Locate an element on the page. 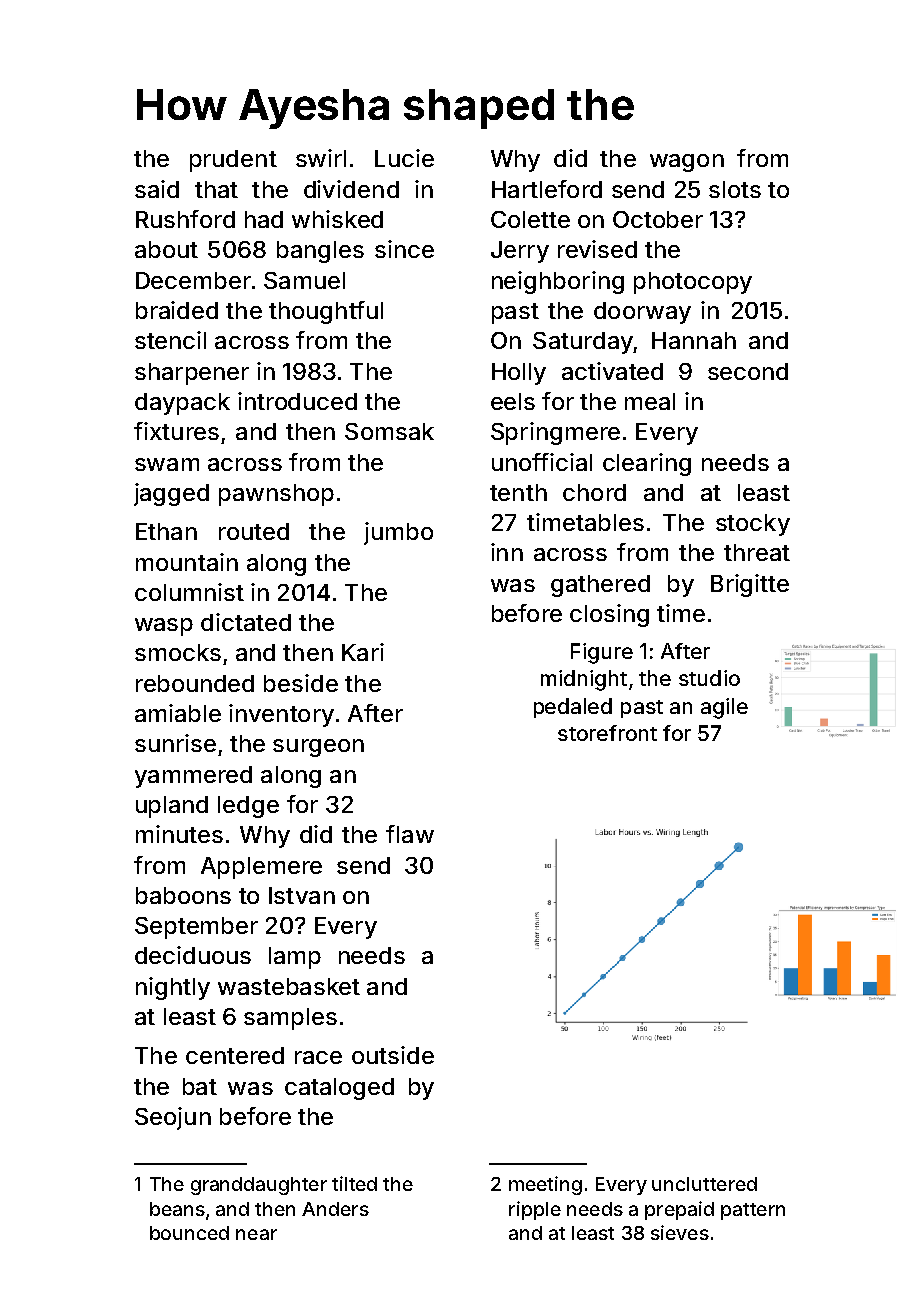 This document has width=924, height=1311. pawnshop is located at coordinates (276, 495).
